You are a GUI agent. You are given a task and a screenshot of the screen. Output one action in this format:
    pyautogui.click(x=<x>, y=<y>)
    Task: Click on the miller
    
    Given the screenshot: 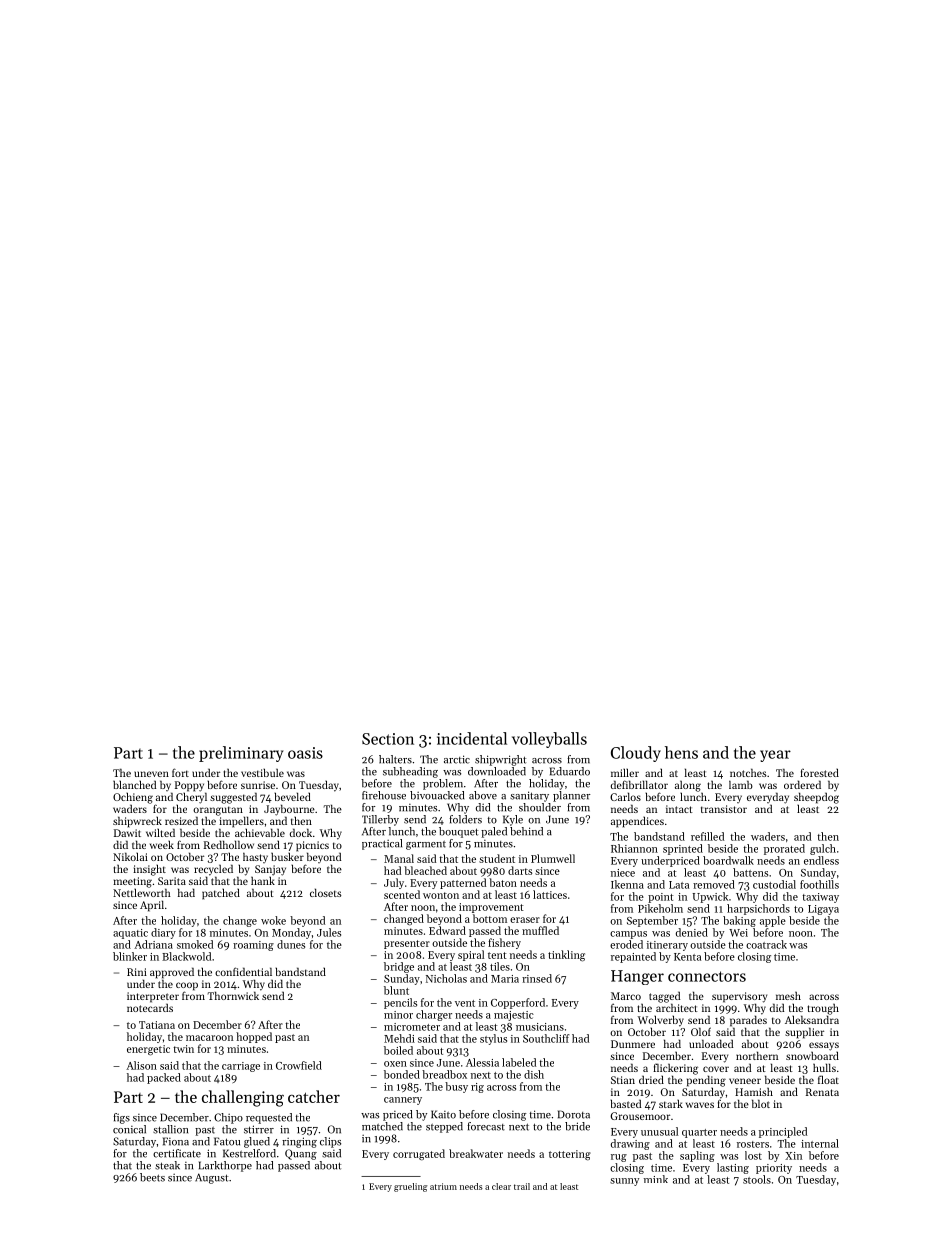 What is the action you would take?
    pyautogui.click(x=625, y=772)
